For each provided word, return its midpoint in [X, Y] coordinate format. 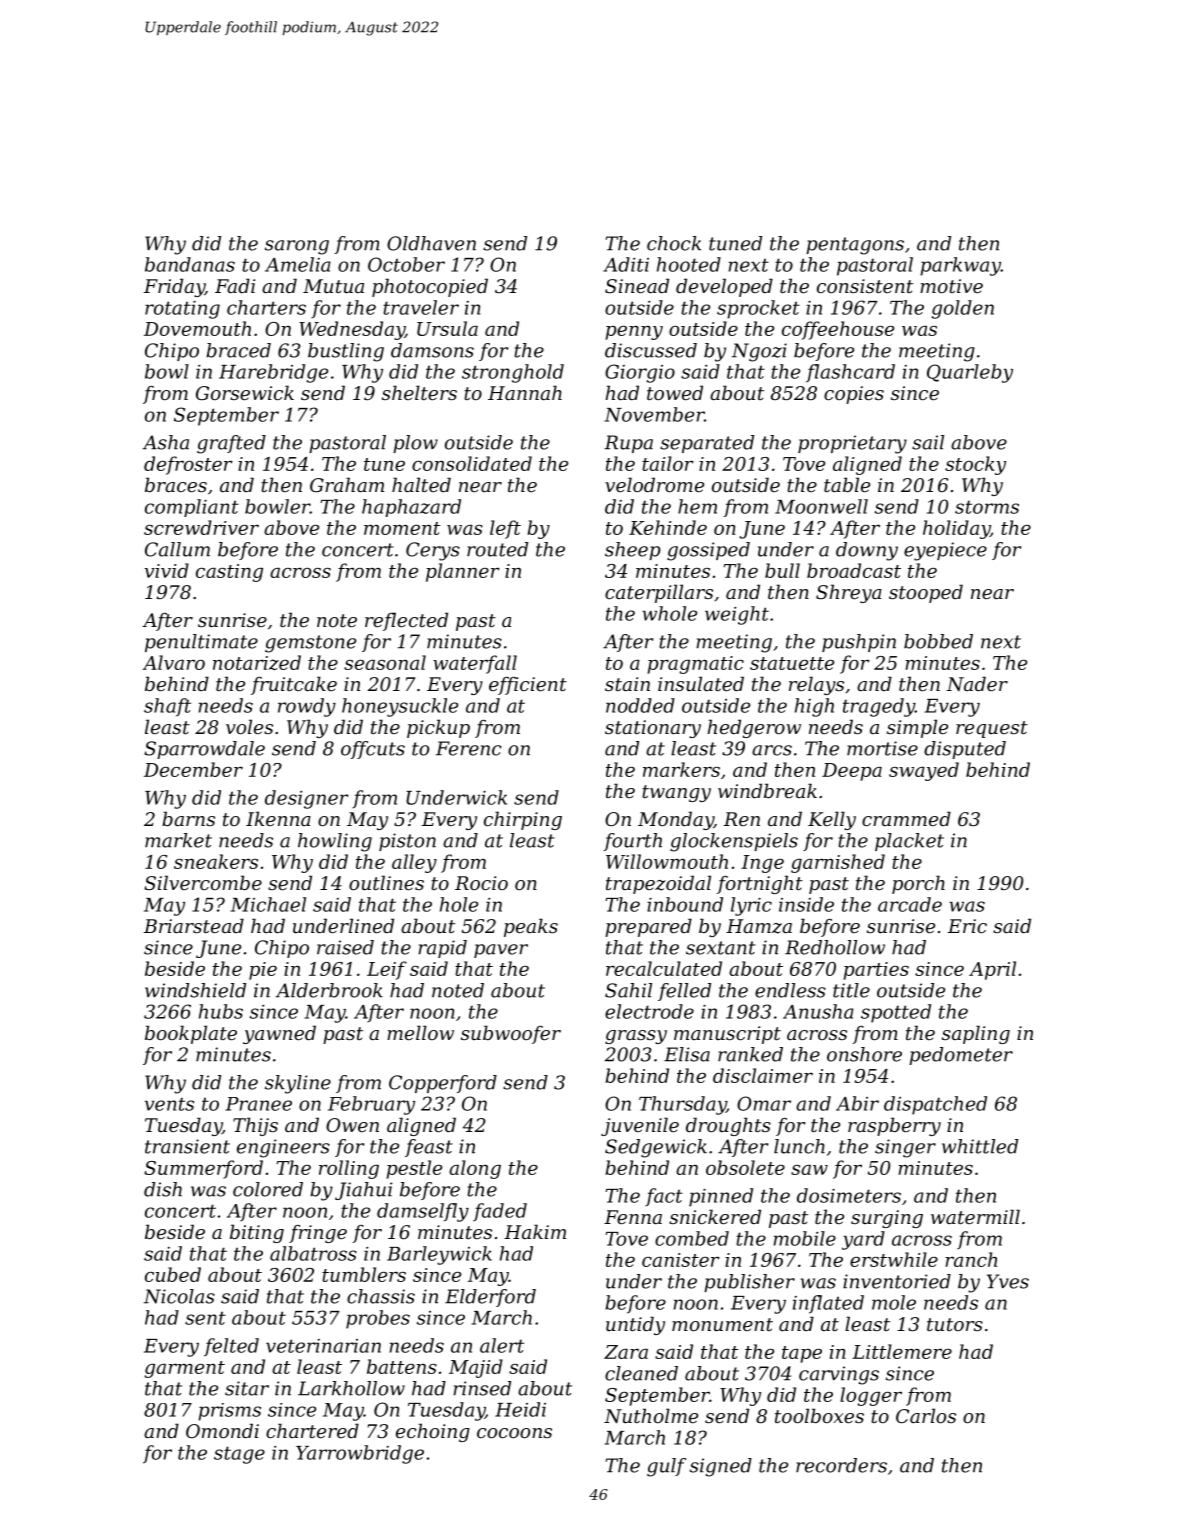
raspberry [894, 1126]
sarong [297, 247]
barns [188, 818]
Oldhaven [431, 243]
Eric [967, 926]
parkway [960, 266]
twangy [676, 793]
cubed [173, 1274]
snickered [715, 1216]
